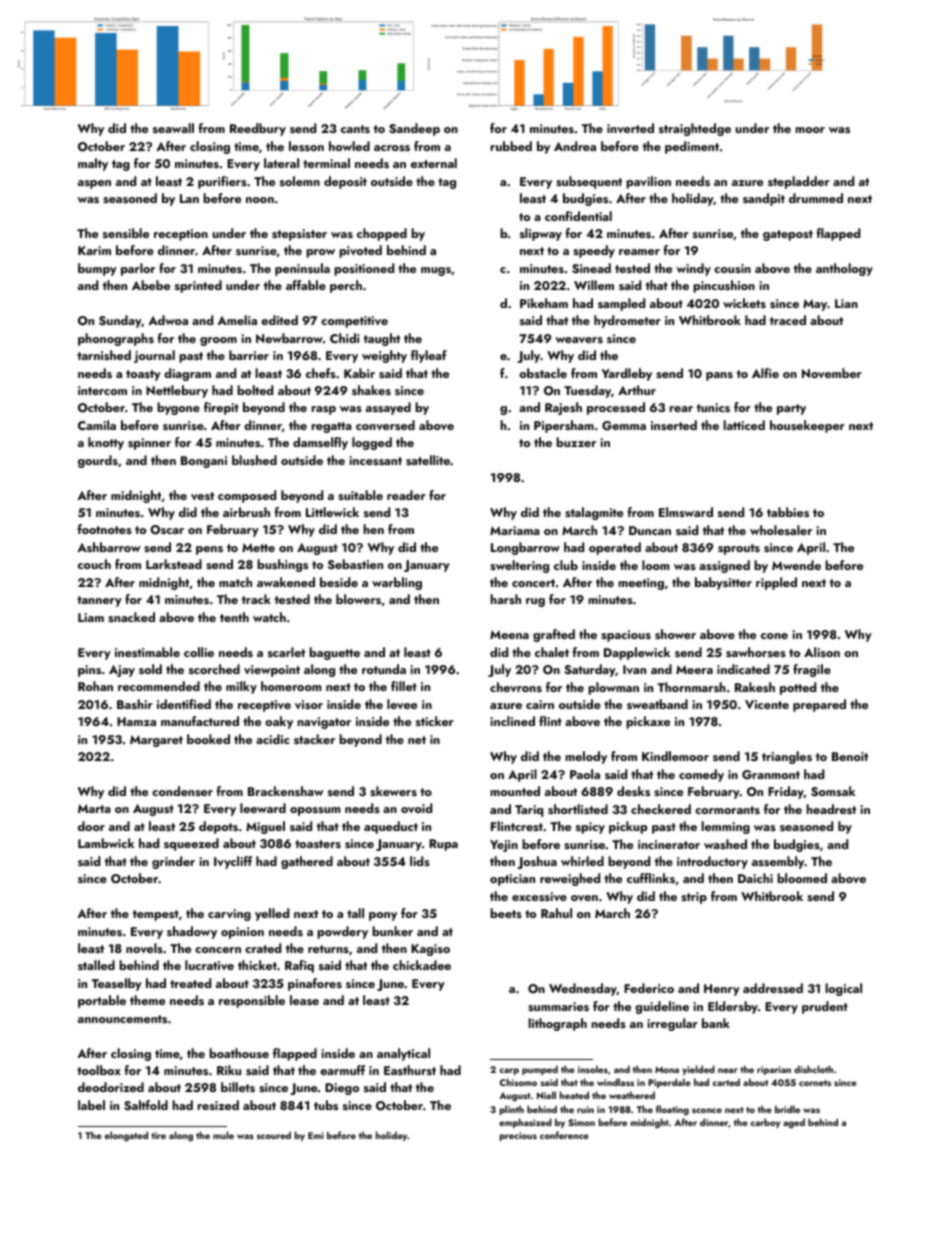 The height and width of the page is (1233, 952). What do you see at coordinates (434, 163) in the page?
I see `external` at bounding box center [434, 163].
